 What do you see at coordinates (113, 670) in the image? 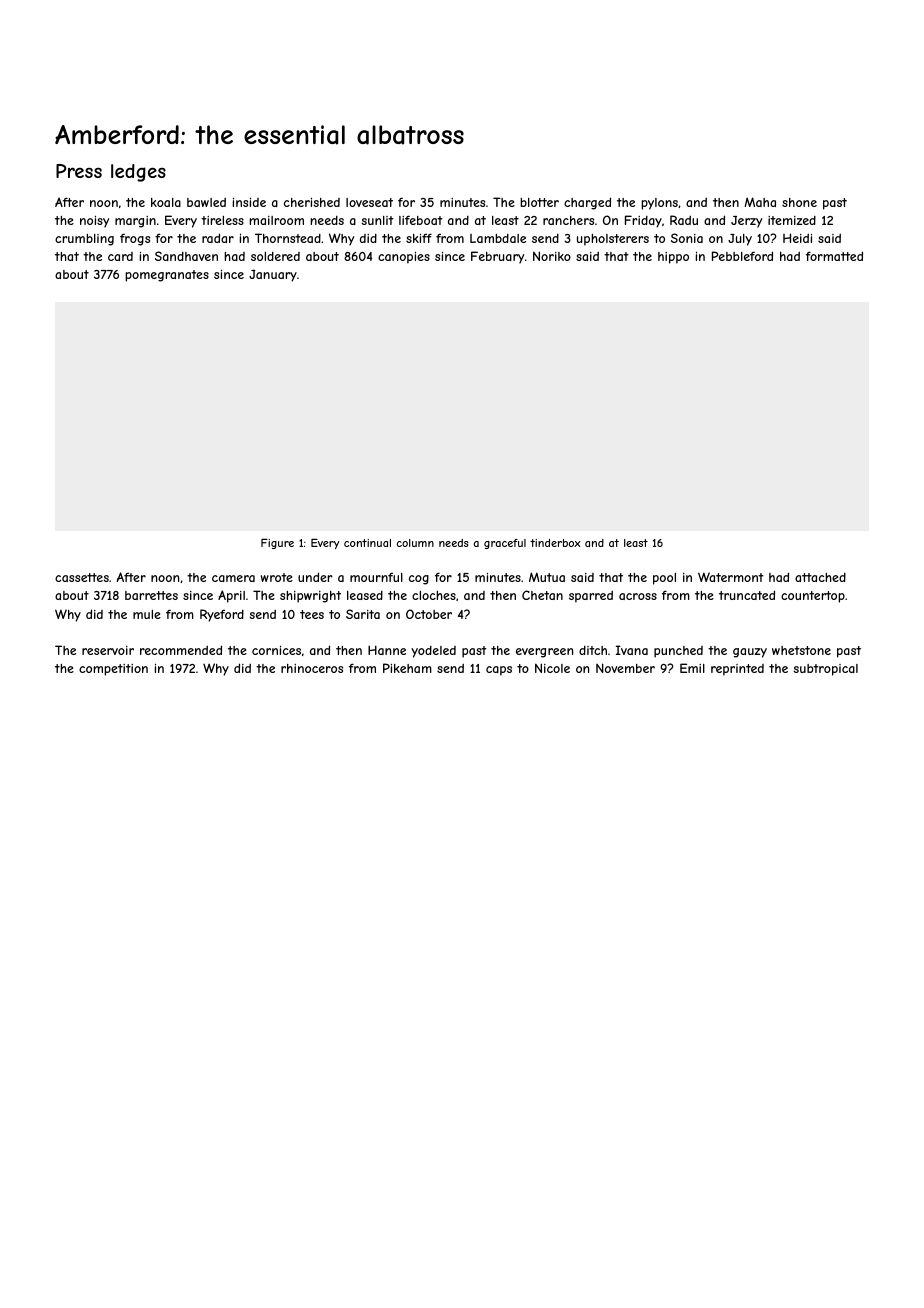
I see `competition` at bounding box center [113, 670].
